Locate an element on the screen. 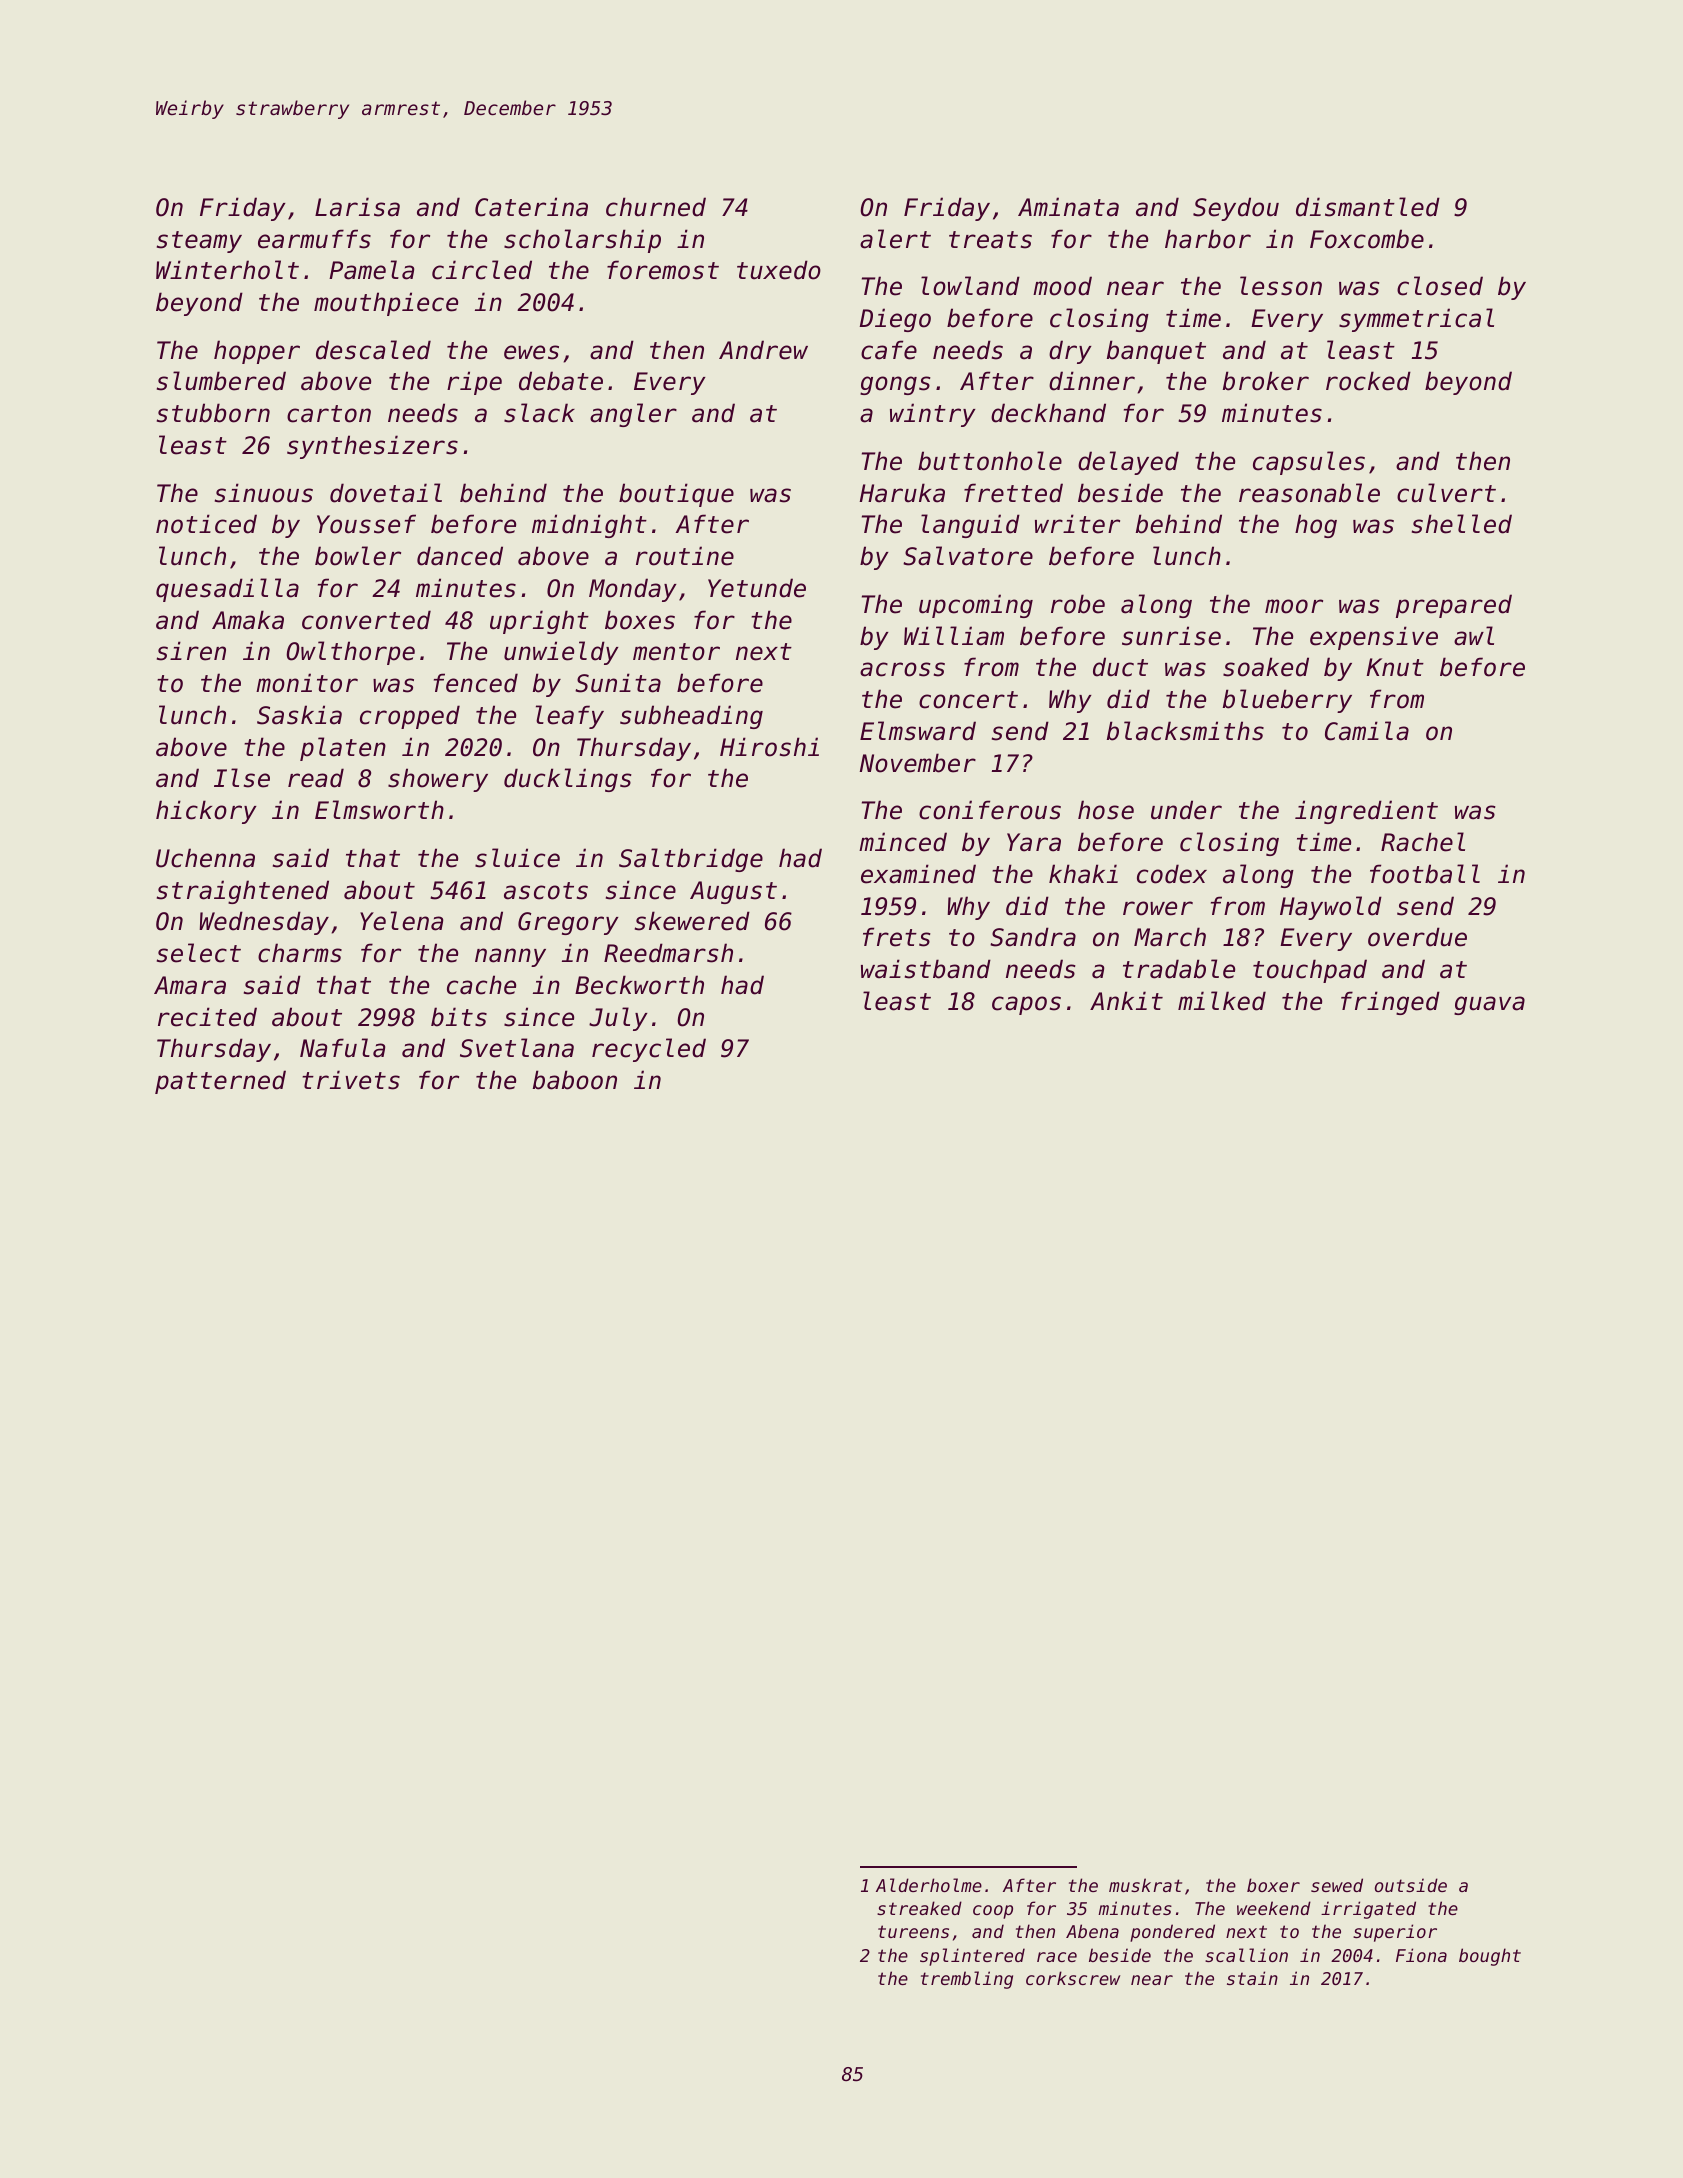 Image resolution: width=1683 pixels, height=2178 pixels. sewed is located at coordinates (1337, 1885).
